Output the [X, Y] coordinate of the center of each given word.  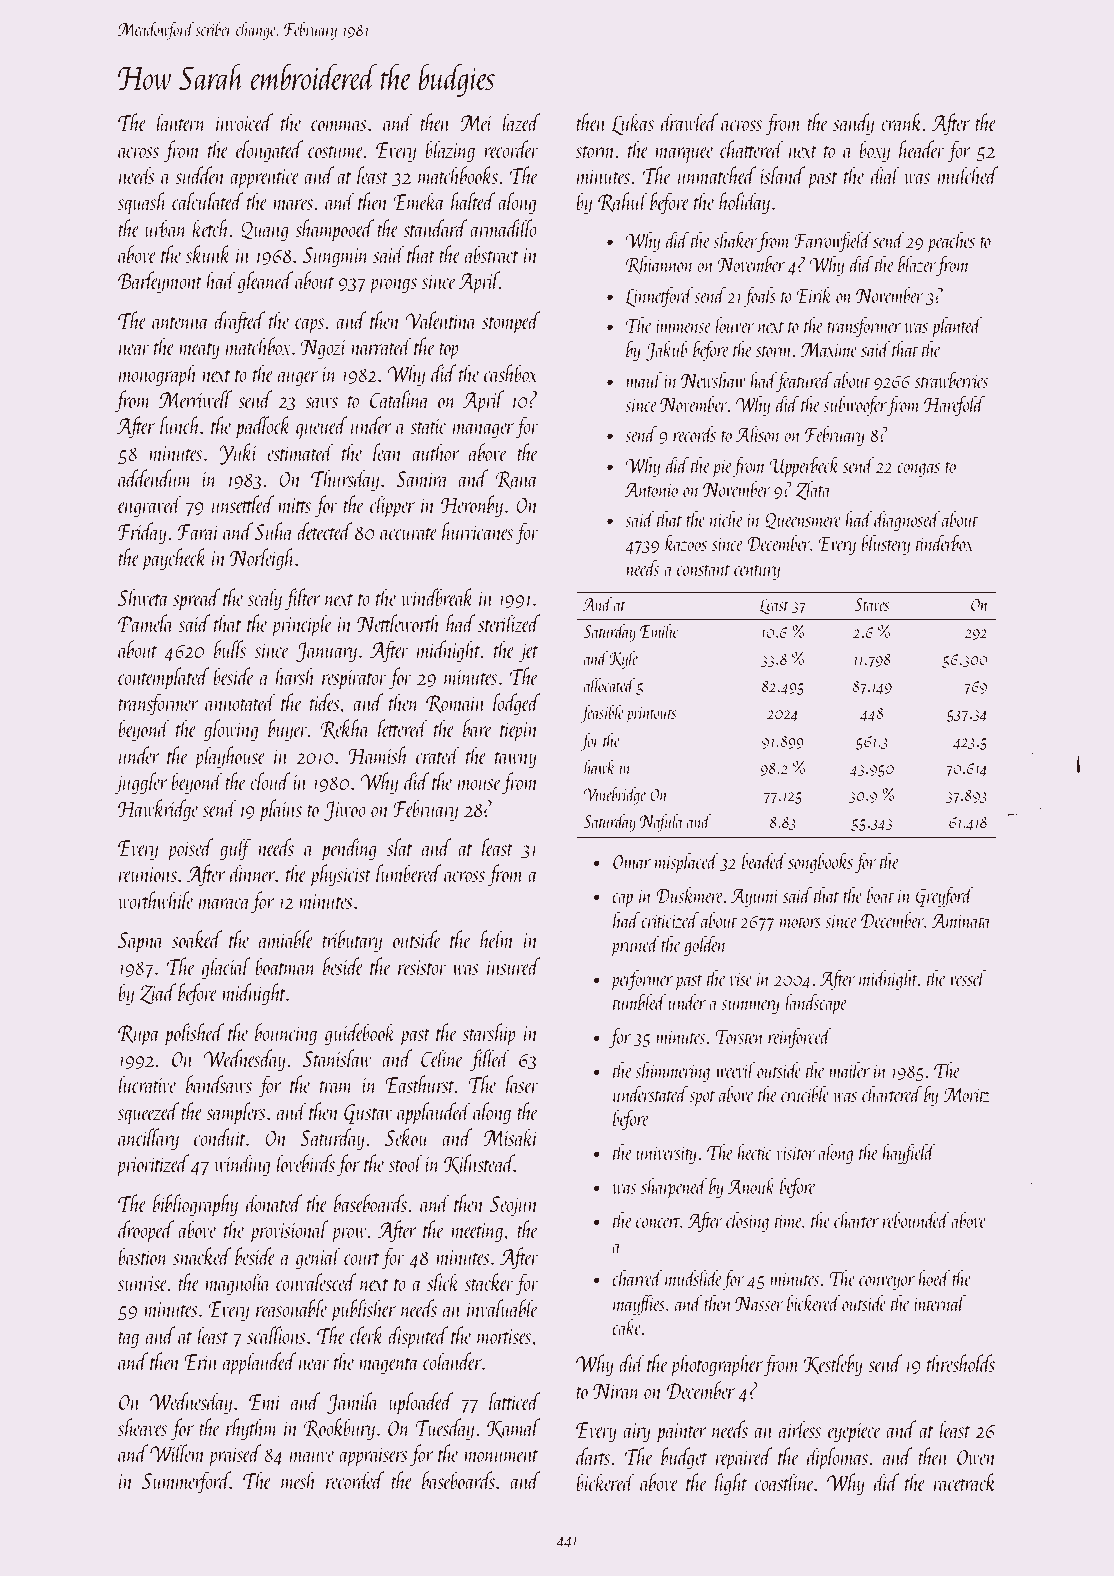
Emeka [419, 201]
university [666, 1155]
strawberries [951, 380]
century [757, 572]
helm [497, 939]
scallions [276, 1335]
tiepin [519, 732]
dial [885, 175]
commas [339, 125]
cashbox [510, 373]
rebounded [916, 1220]
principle [301, 625]
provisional [289, 1231]
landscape [816, 1004]
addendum [155, 478]
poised [190, 849]
